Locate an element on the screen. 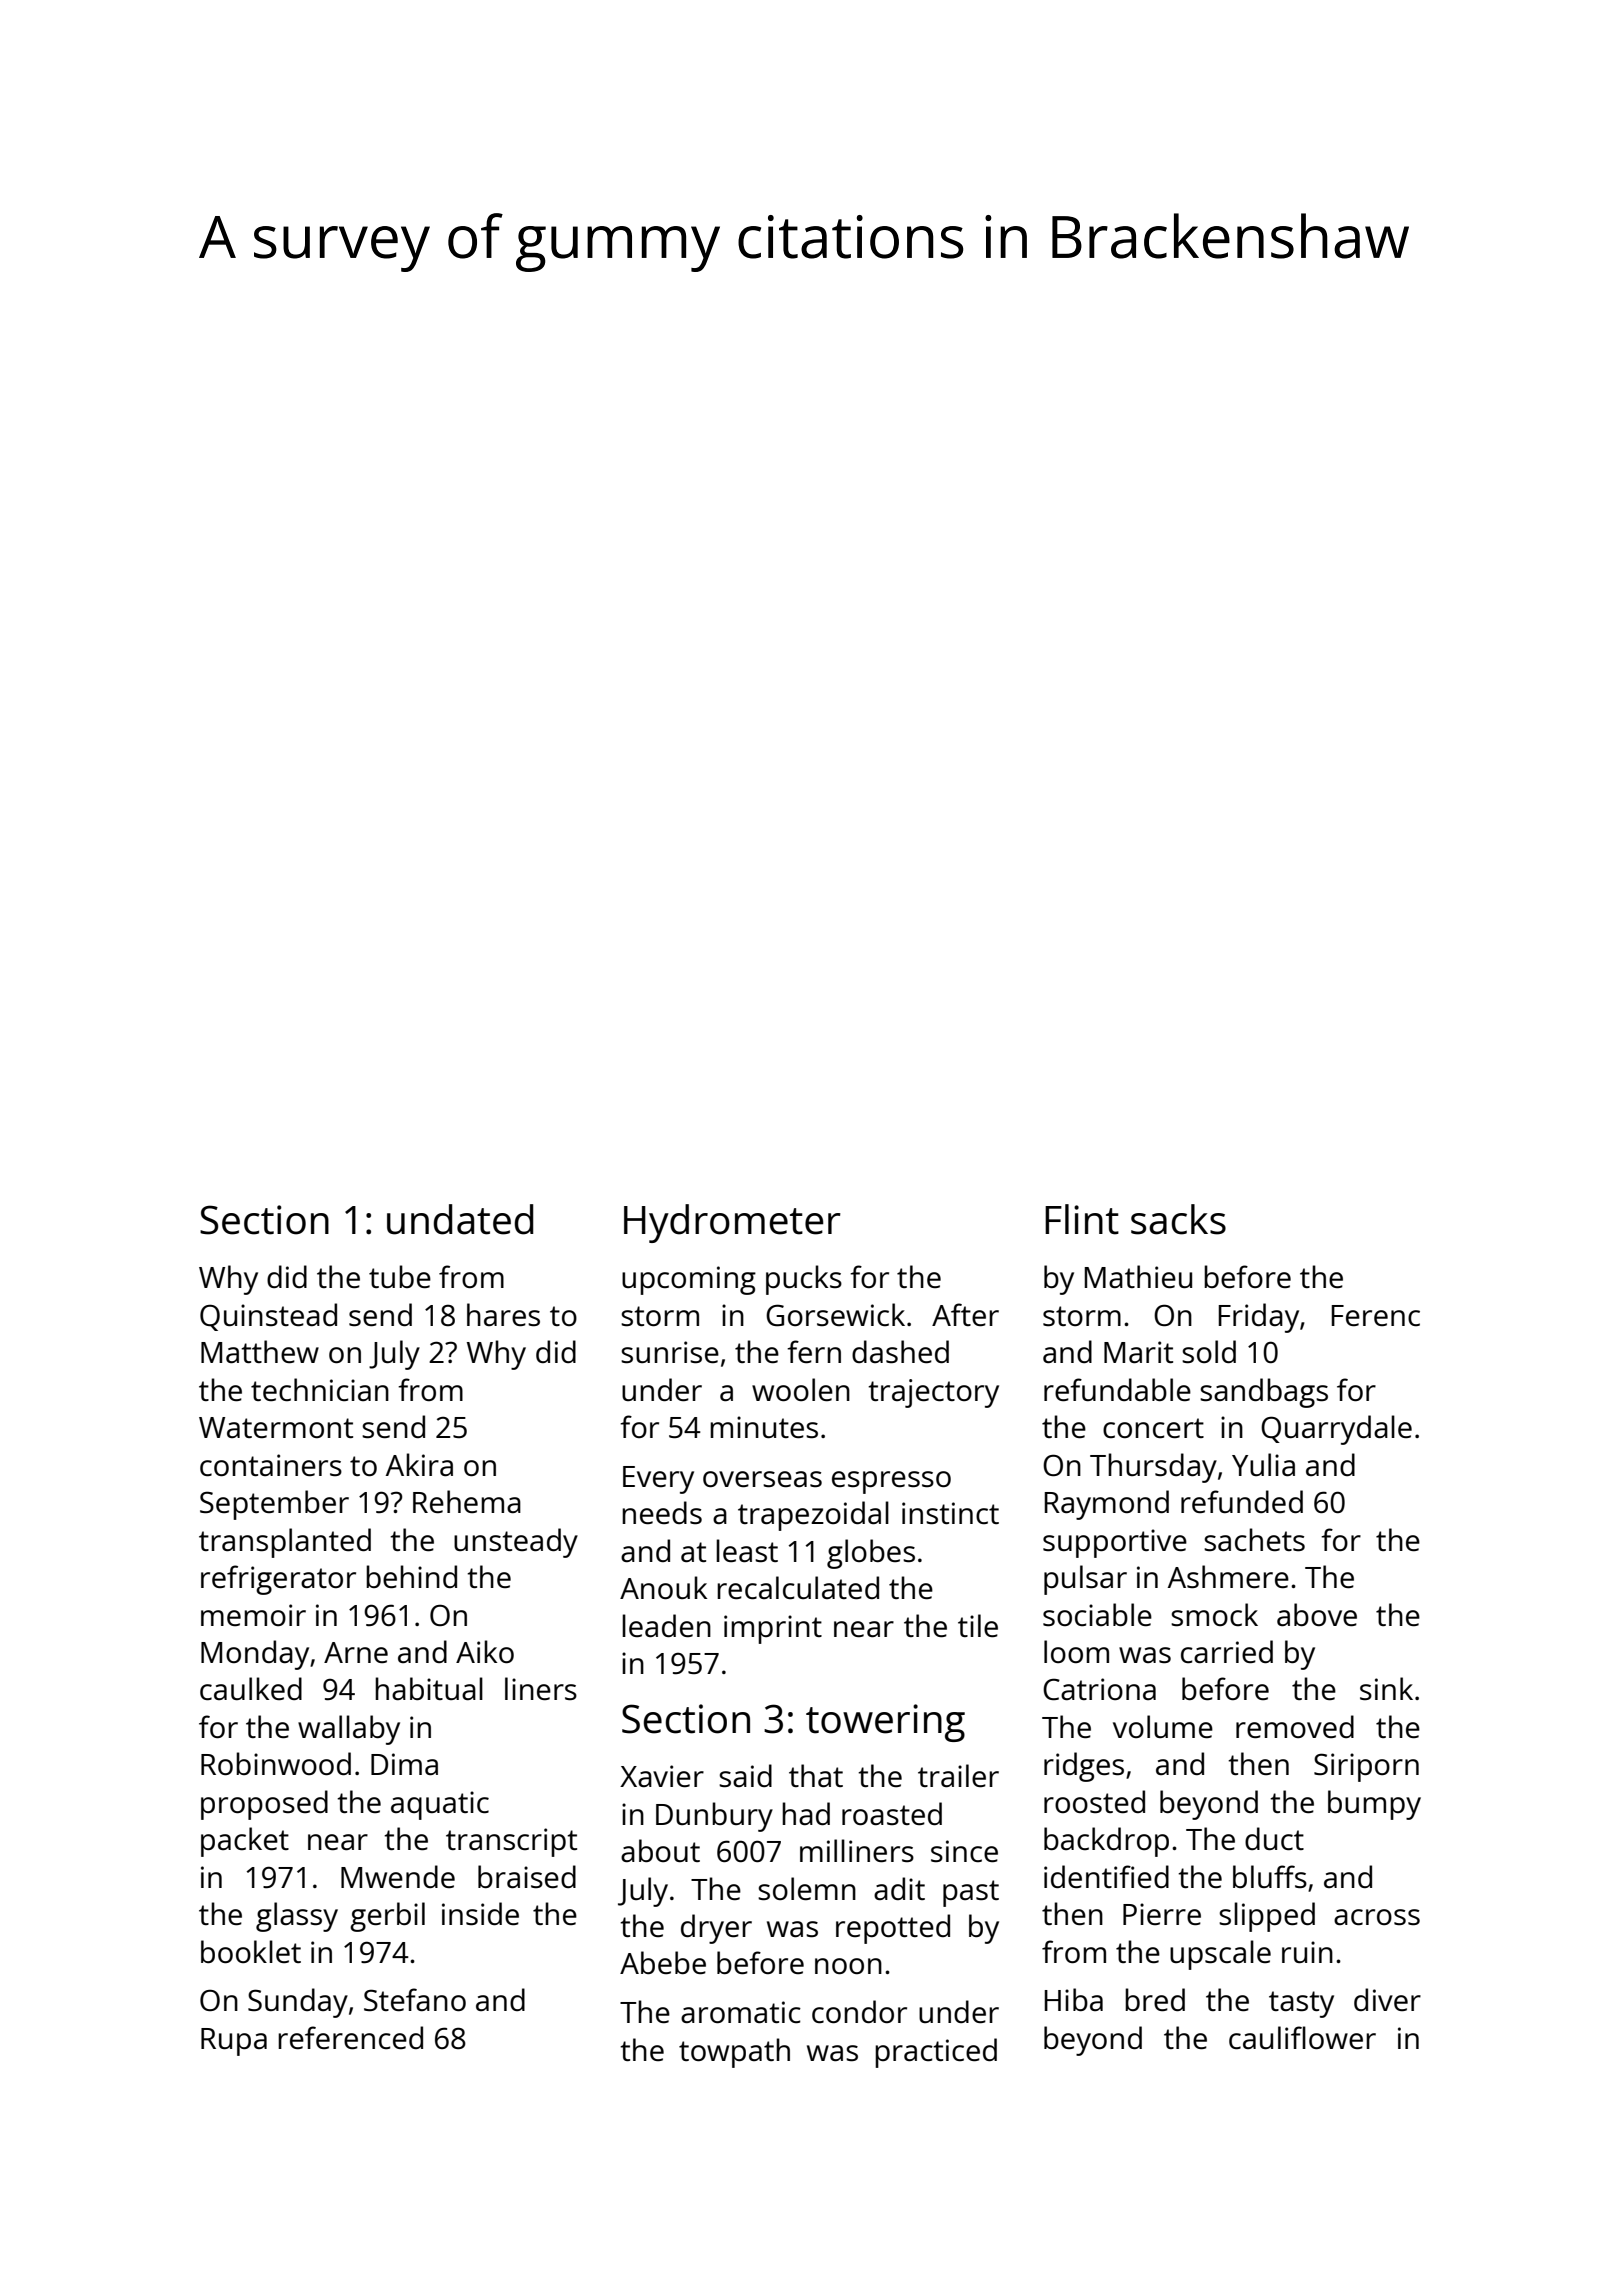 Image resolution: width=1620 pixels, height=2292 pixels. Hydrometer is located at coordinates (732, 1223).
